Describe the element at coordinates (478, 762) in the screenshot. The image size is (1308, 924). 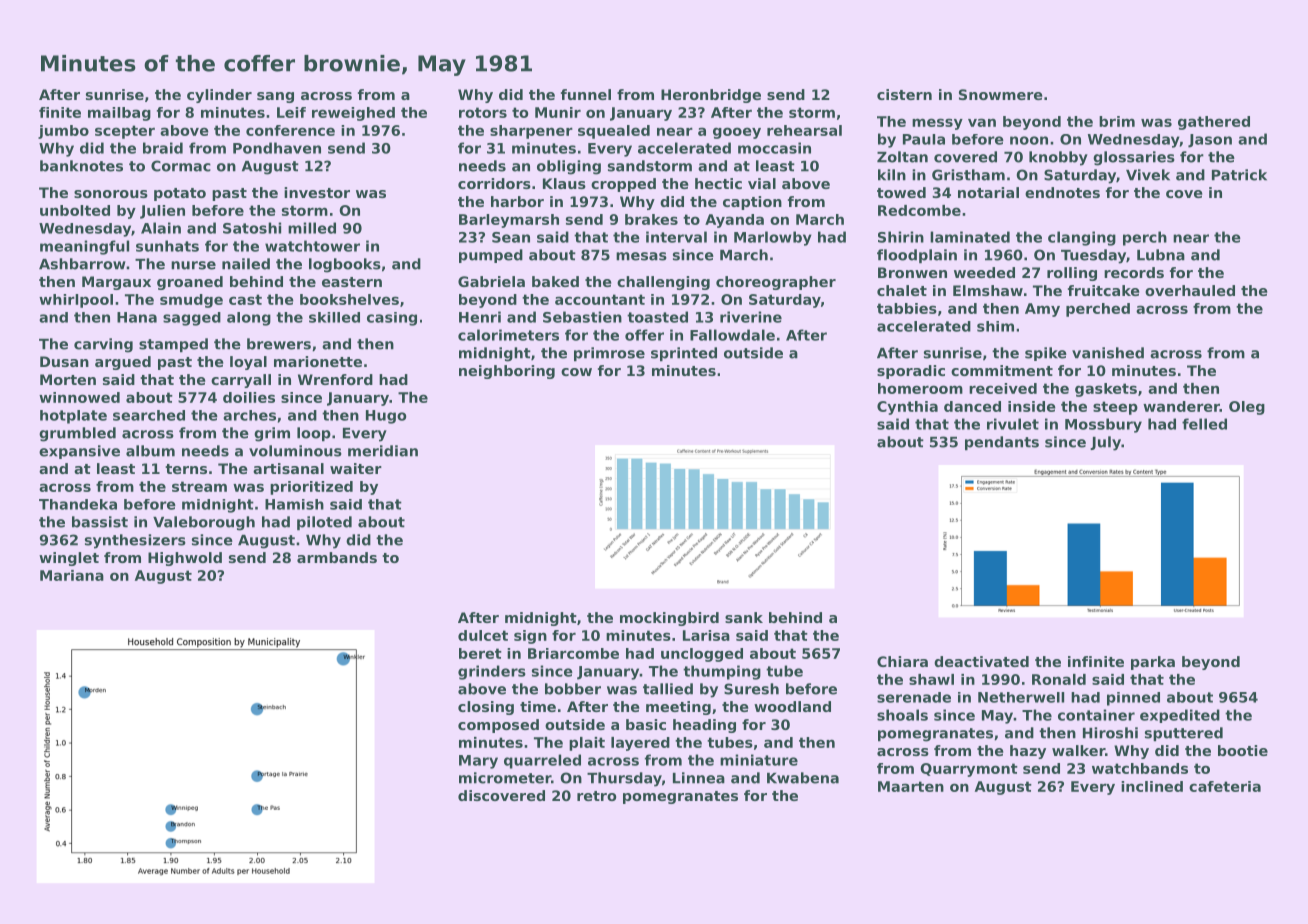
I see `Mary` at that location.
